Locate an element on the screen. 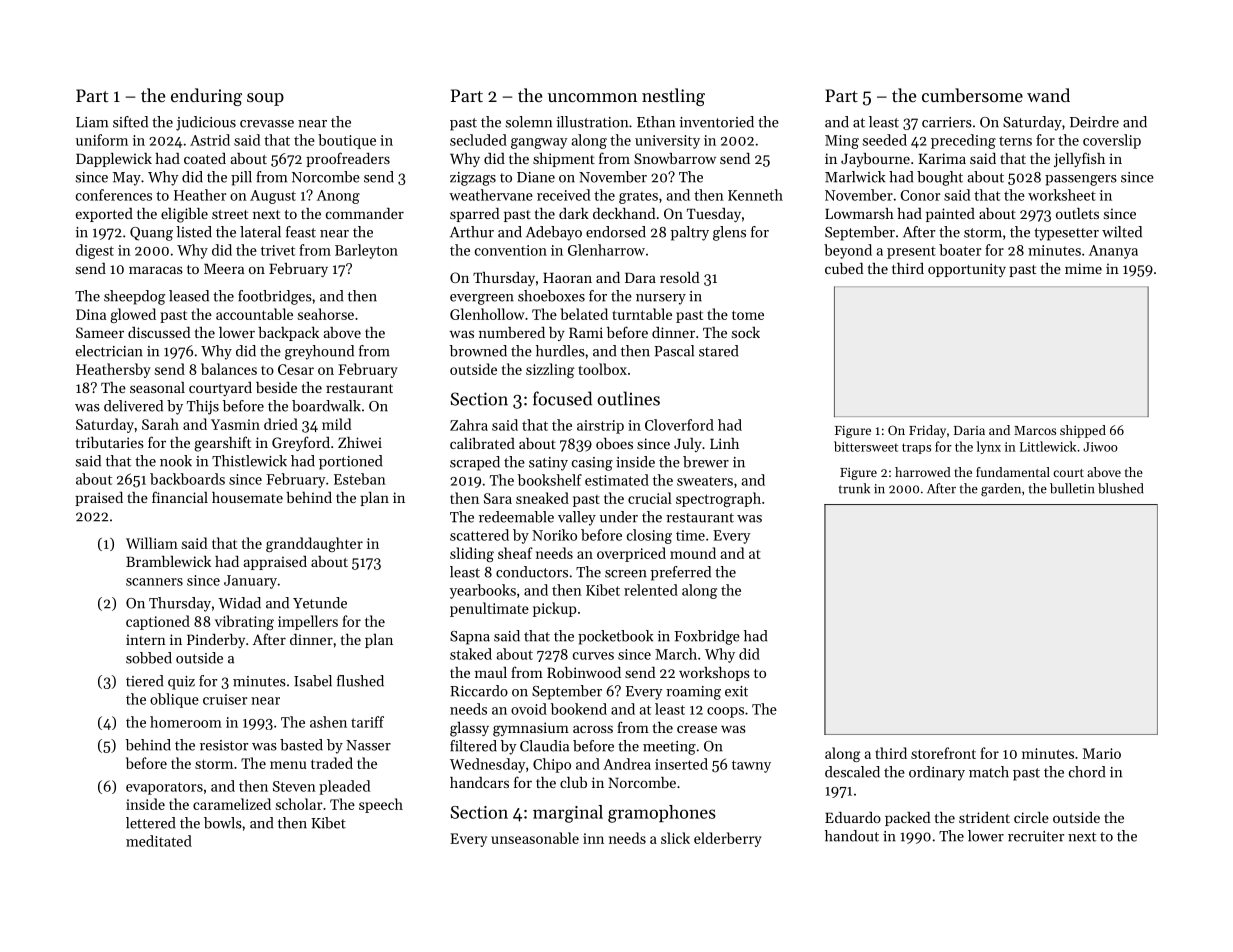  Adebayo is located at coordinates (554, 233).
